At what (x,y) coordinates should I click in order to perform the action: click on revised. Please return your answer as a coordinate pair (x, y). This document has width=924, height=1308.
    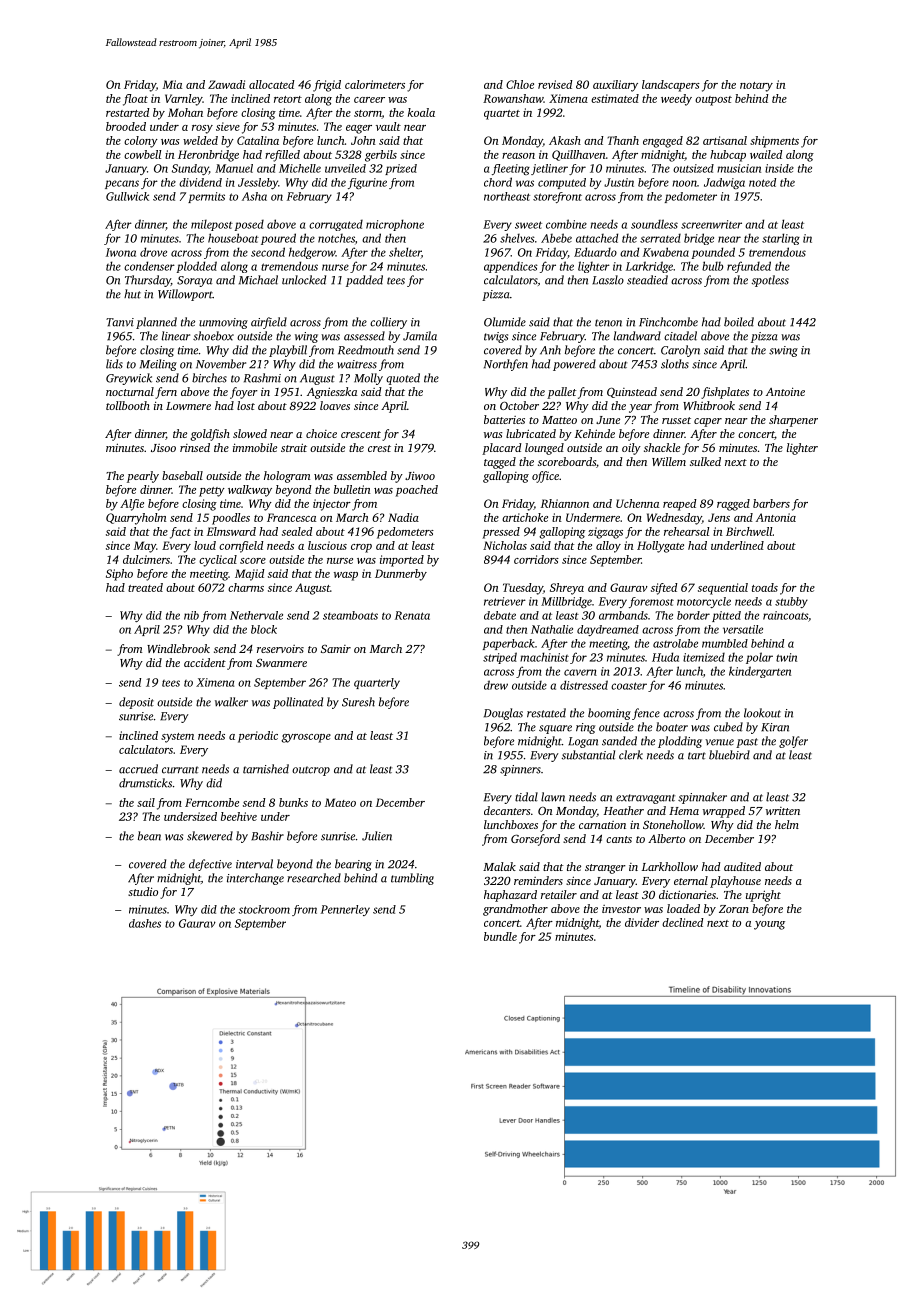
    Looking at the image, I should click on (555, 84).
